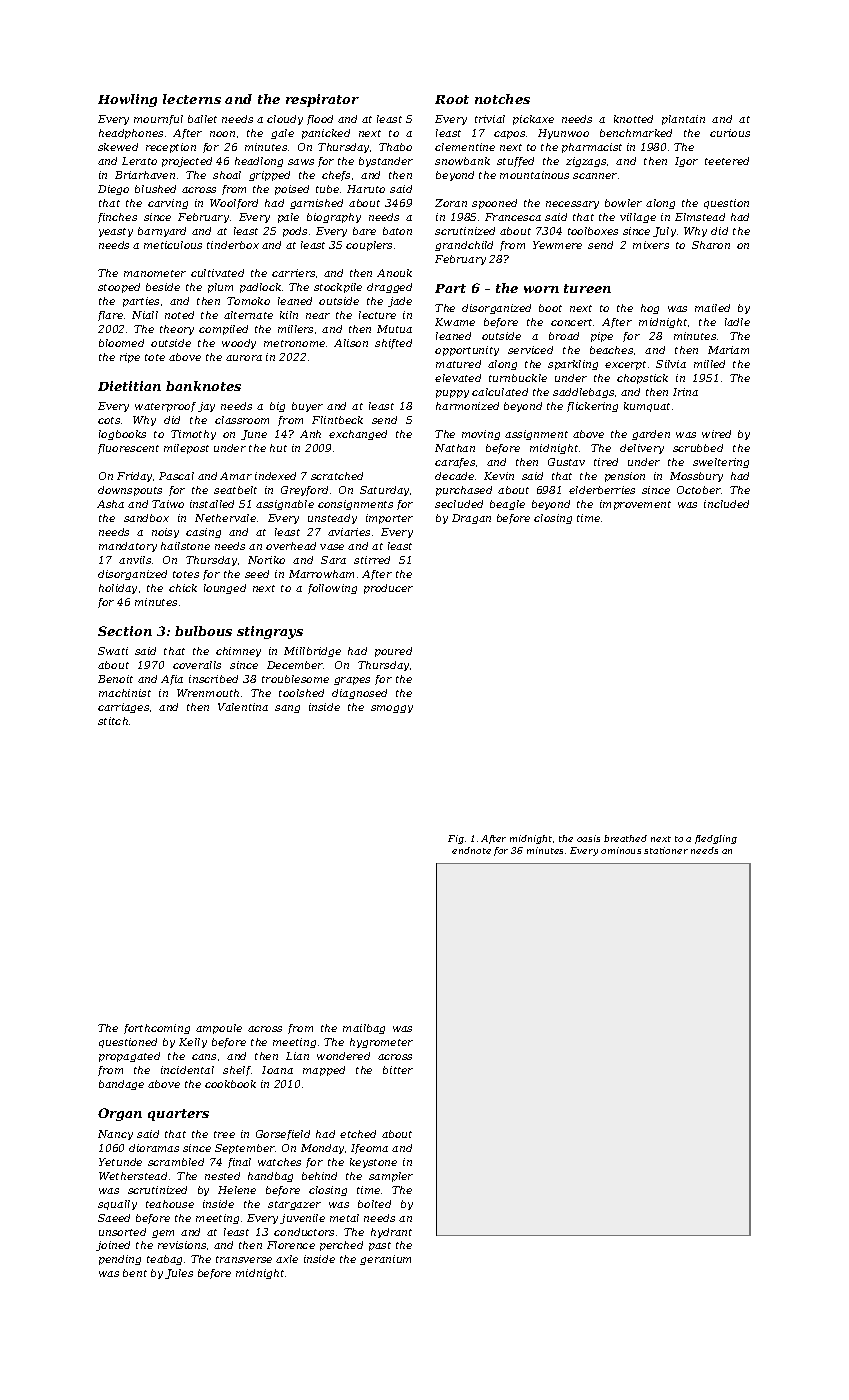 The width and height of the screenshot is (849, 1400). What do you see at coordinates (716, 839) in the screenshot?
I see `fledgling` at bounding box center [716, 839].
